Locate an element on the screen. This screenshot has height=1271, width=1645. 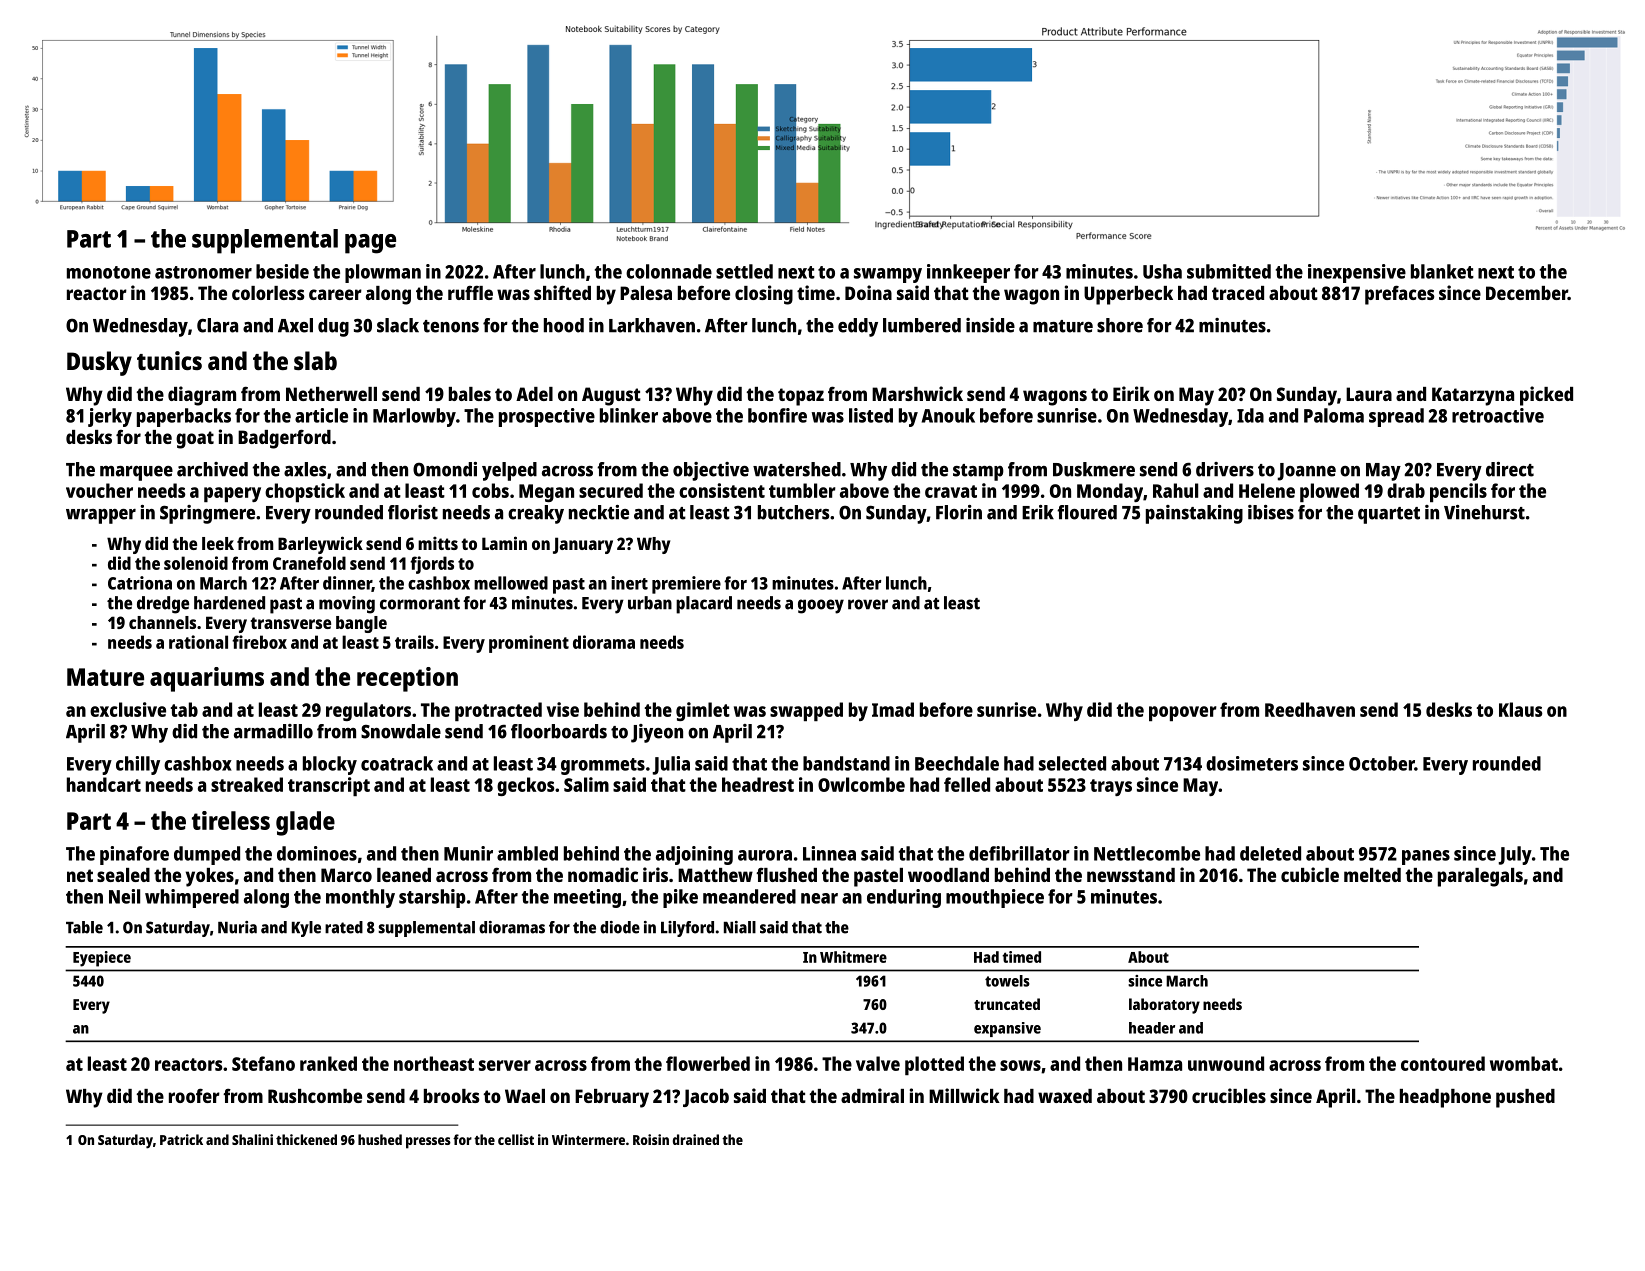
hood is located at coordinates (564, 325).
